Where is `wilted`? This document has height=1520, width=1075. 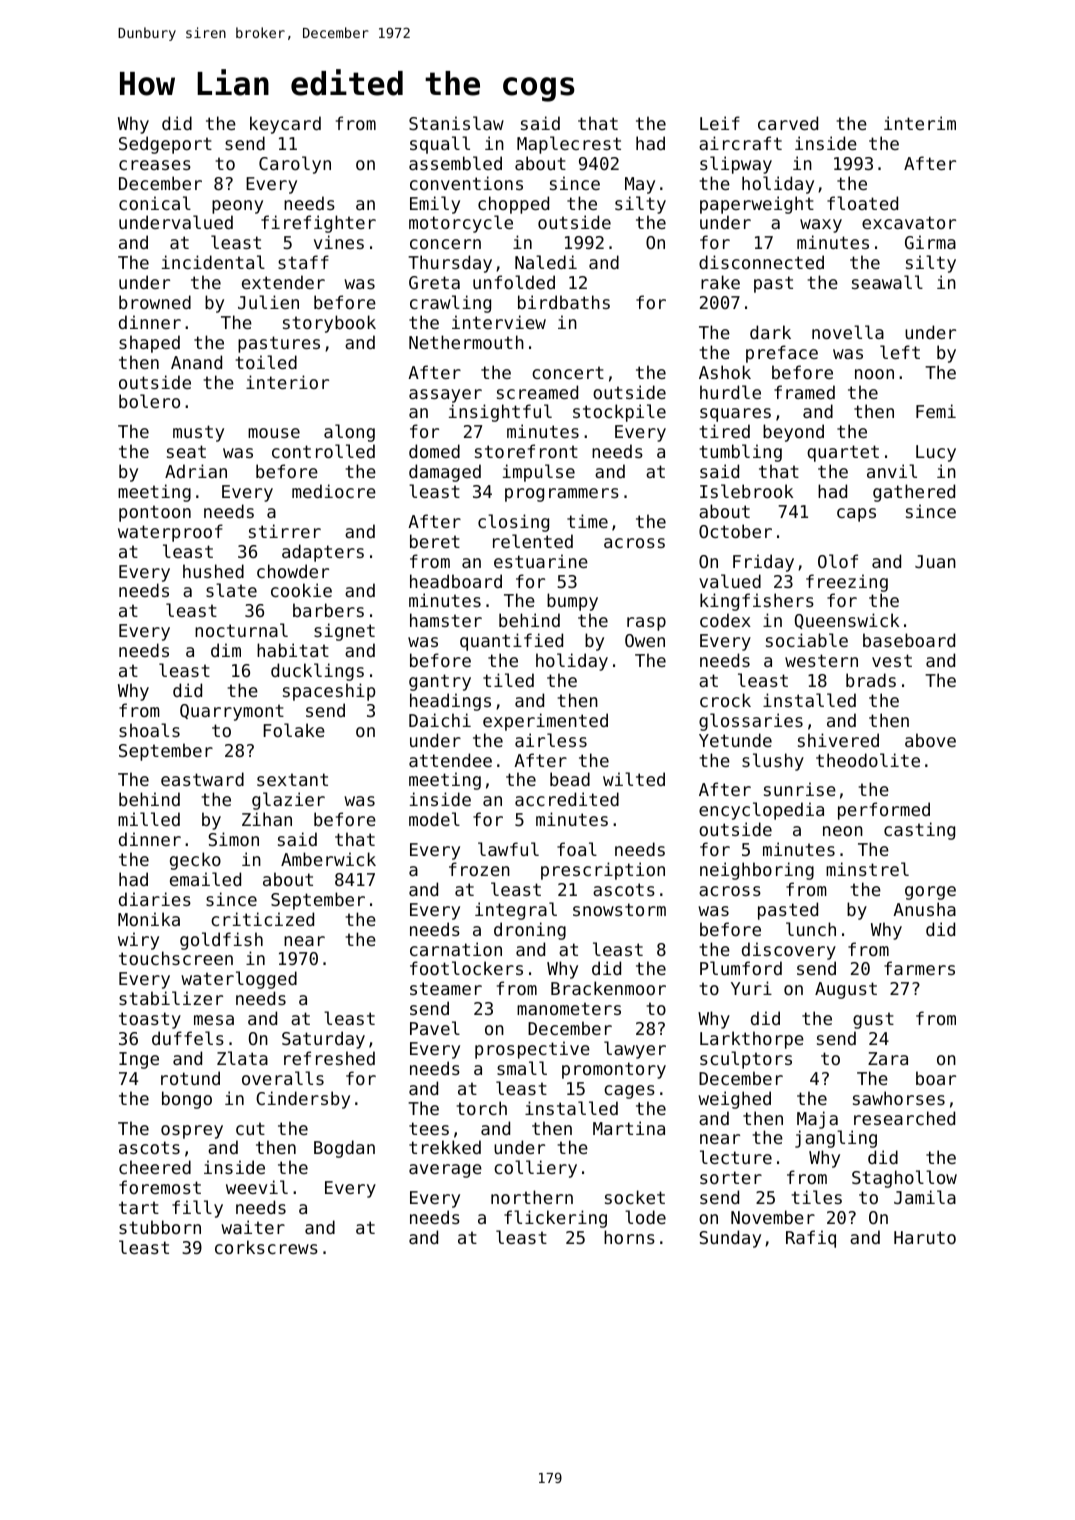 wilted is located at coordinates (634, 779).
